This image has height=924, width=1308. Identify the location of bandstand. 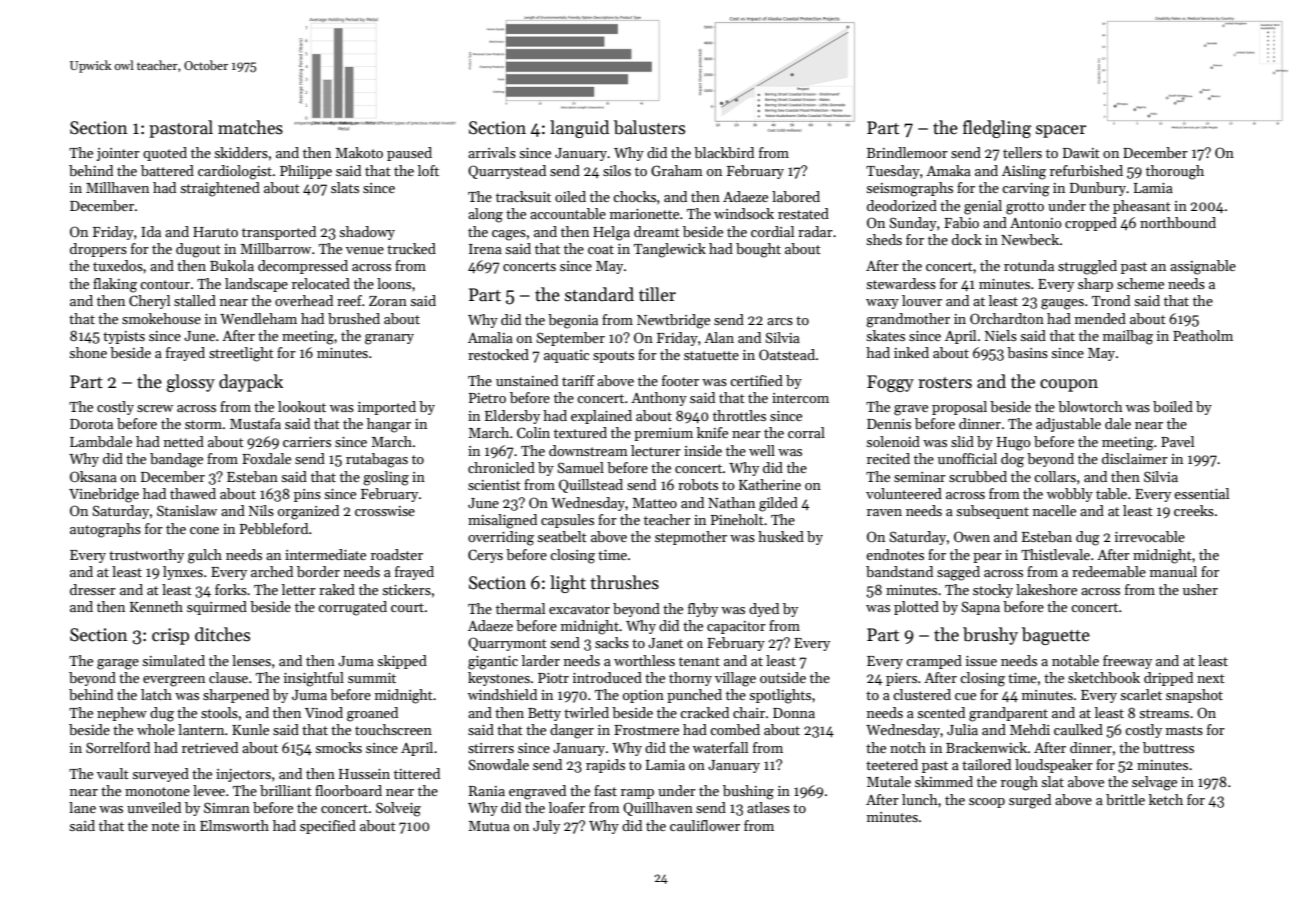
(899, 571).
